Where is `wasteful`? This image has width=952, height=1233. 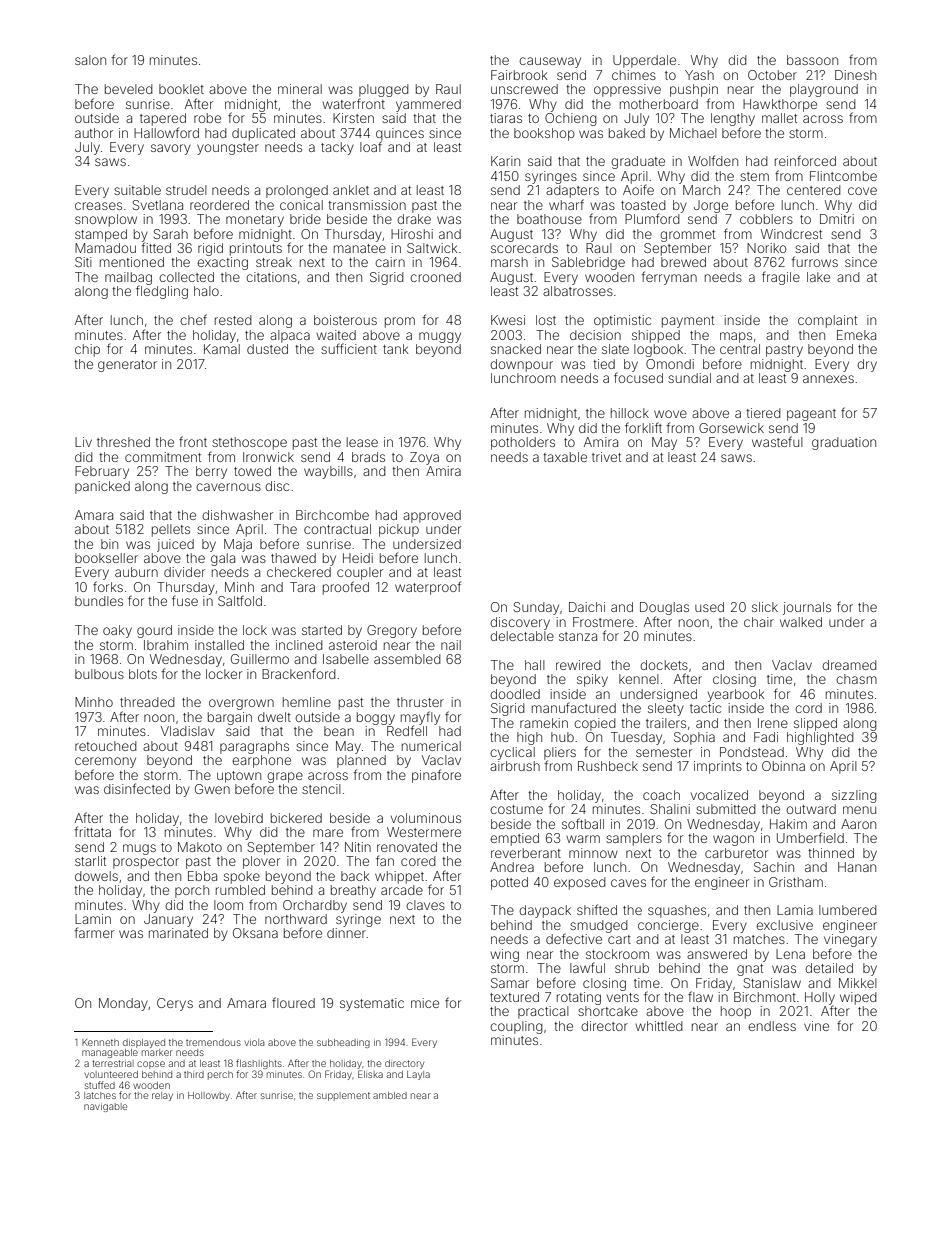
wasteful is located at coordinates (777, 441).
